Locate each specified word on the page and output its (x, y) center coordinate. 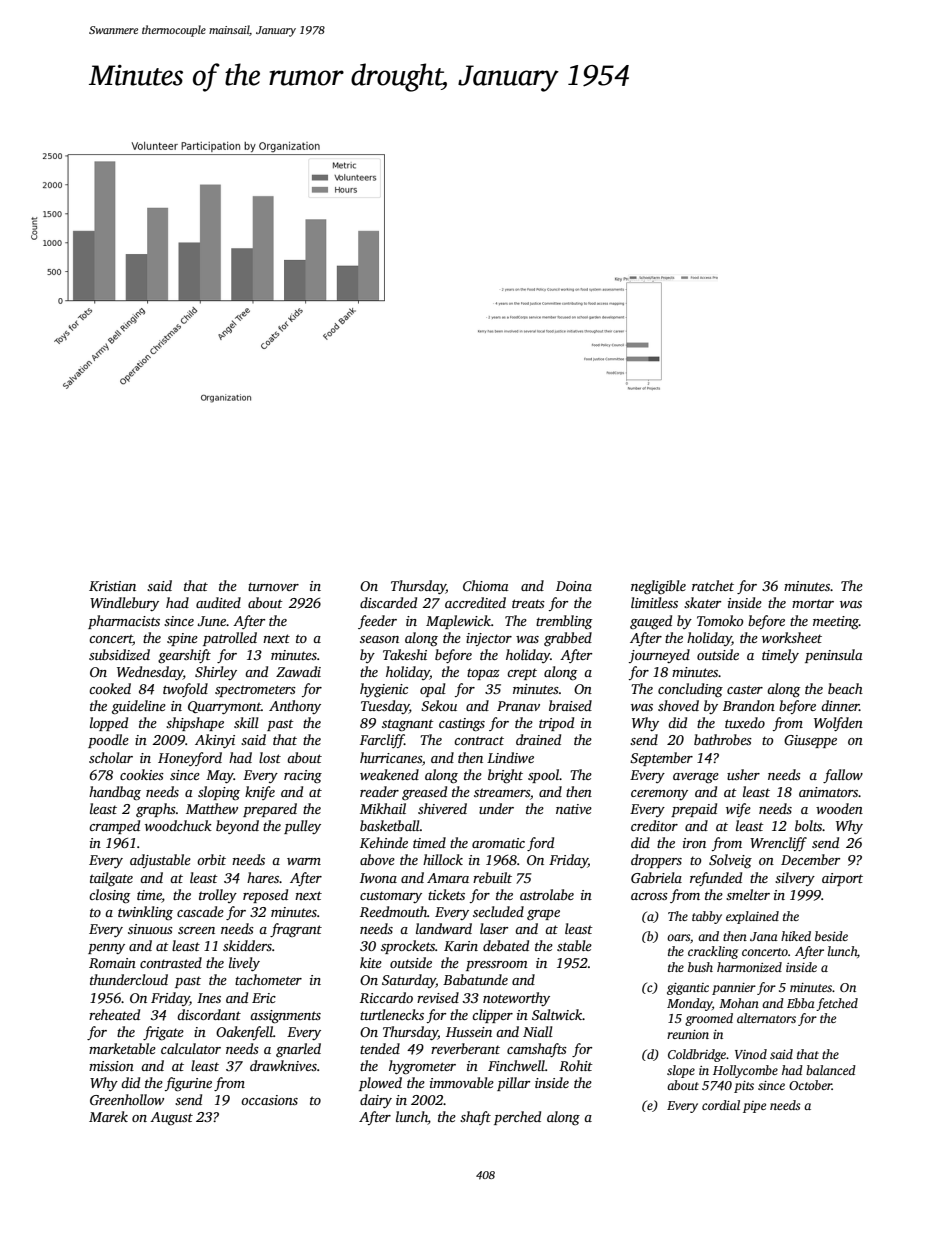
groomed (709, 1019)
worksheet (792, 637)
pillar (513, 1084)
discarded (388, 602)
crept (522, 674)
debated (506, 945)
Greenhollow (127, 1099)
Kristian (112, 586)
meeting (836, 623)
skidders (247, 945)
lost (270, 757)
